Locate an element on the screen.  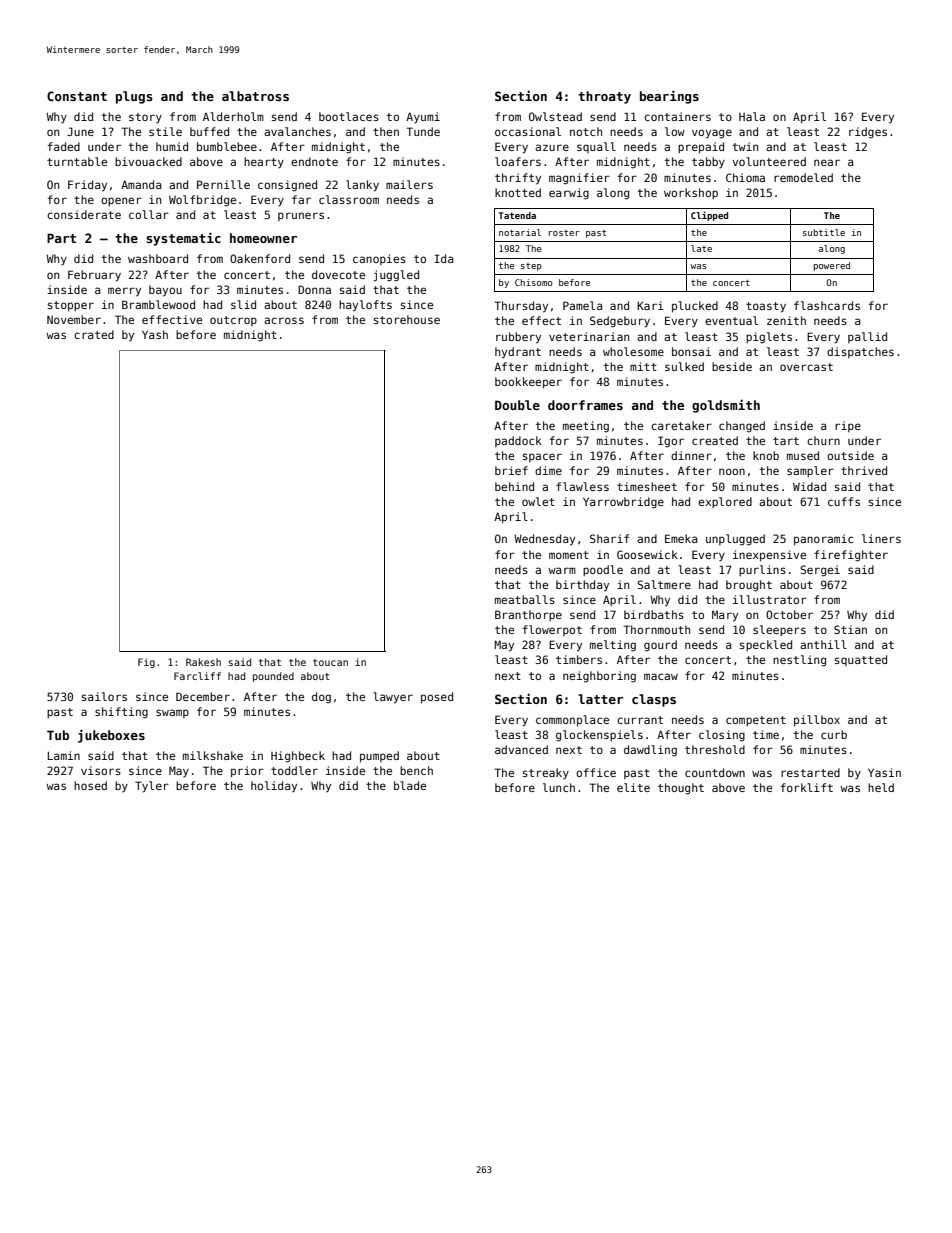
plugs is located at coordinates (134, 97).
